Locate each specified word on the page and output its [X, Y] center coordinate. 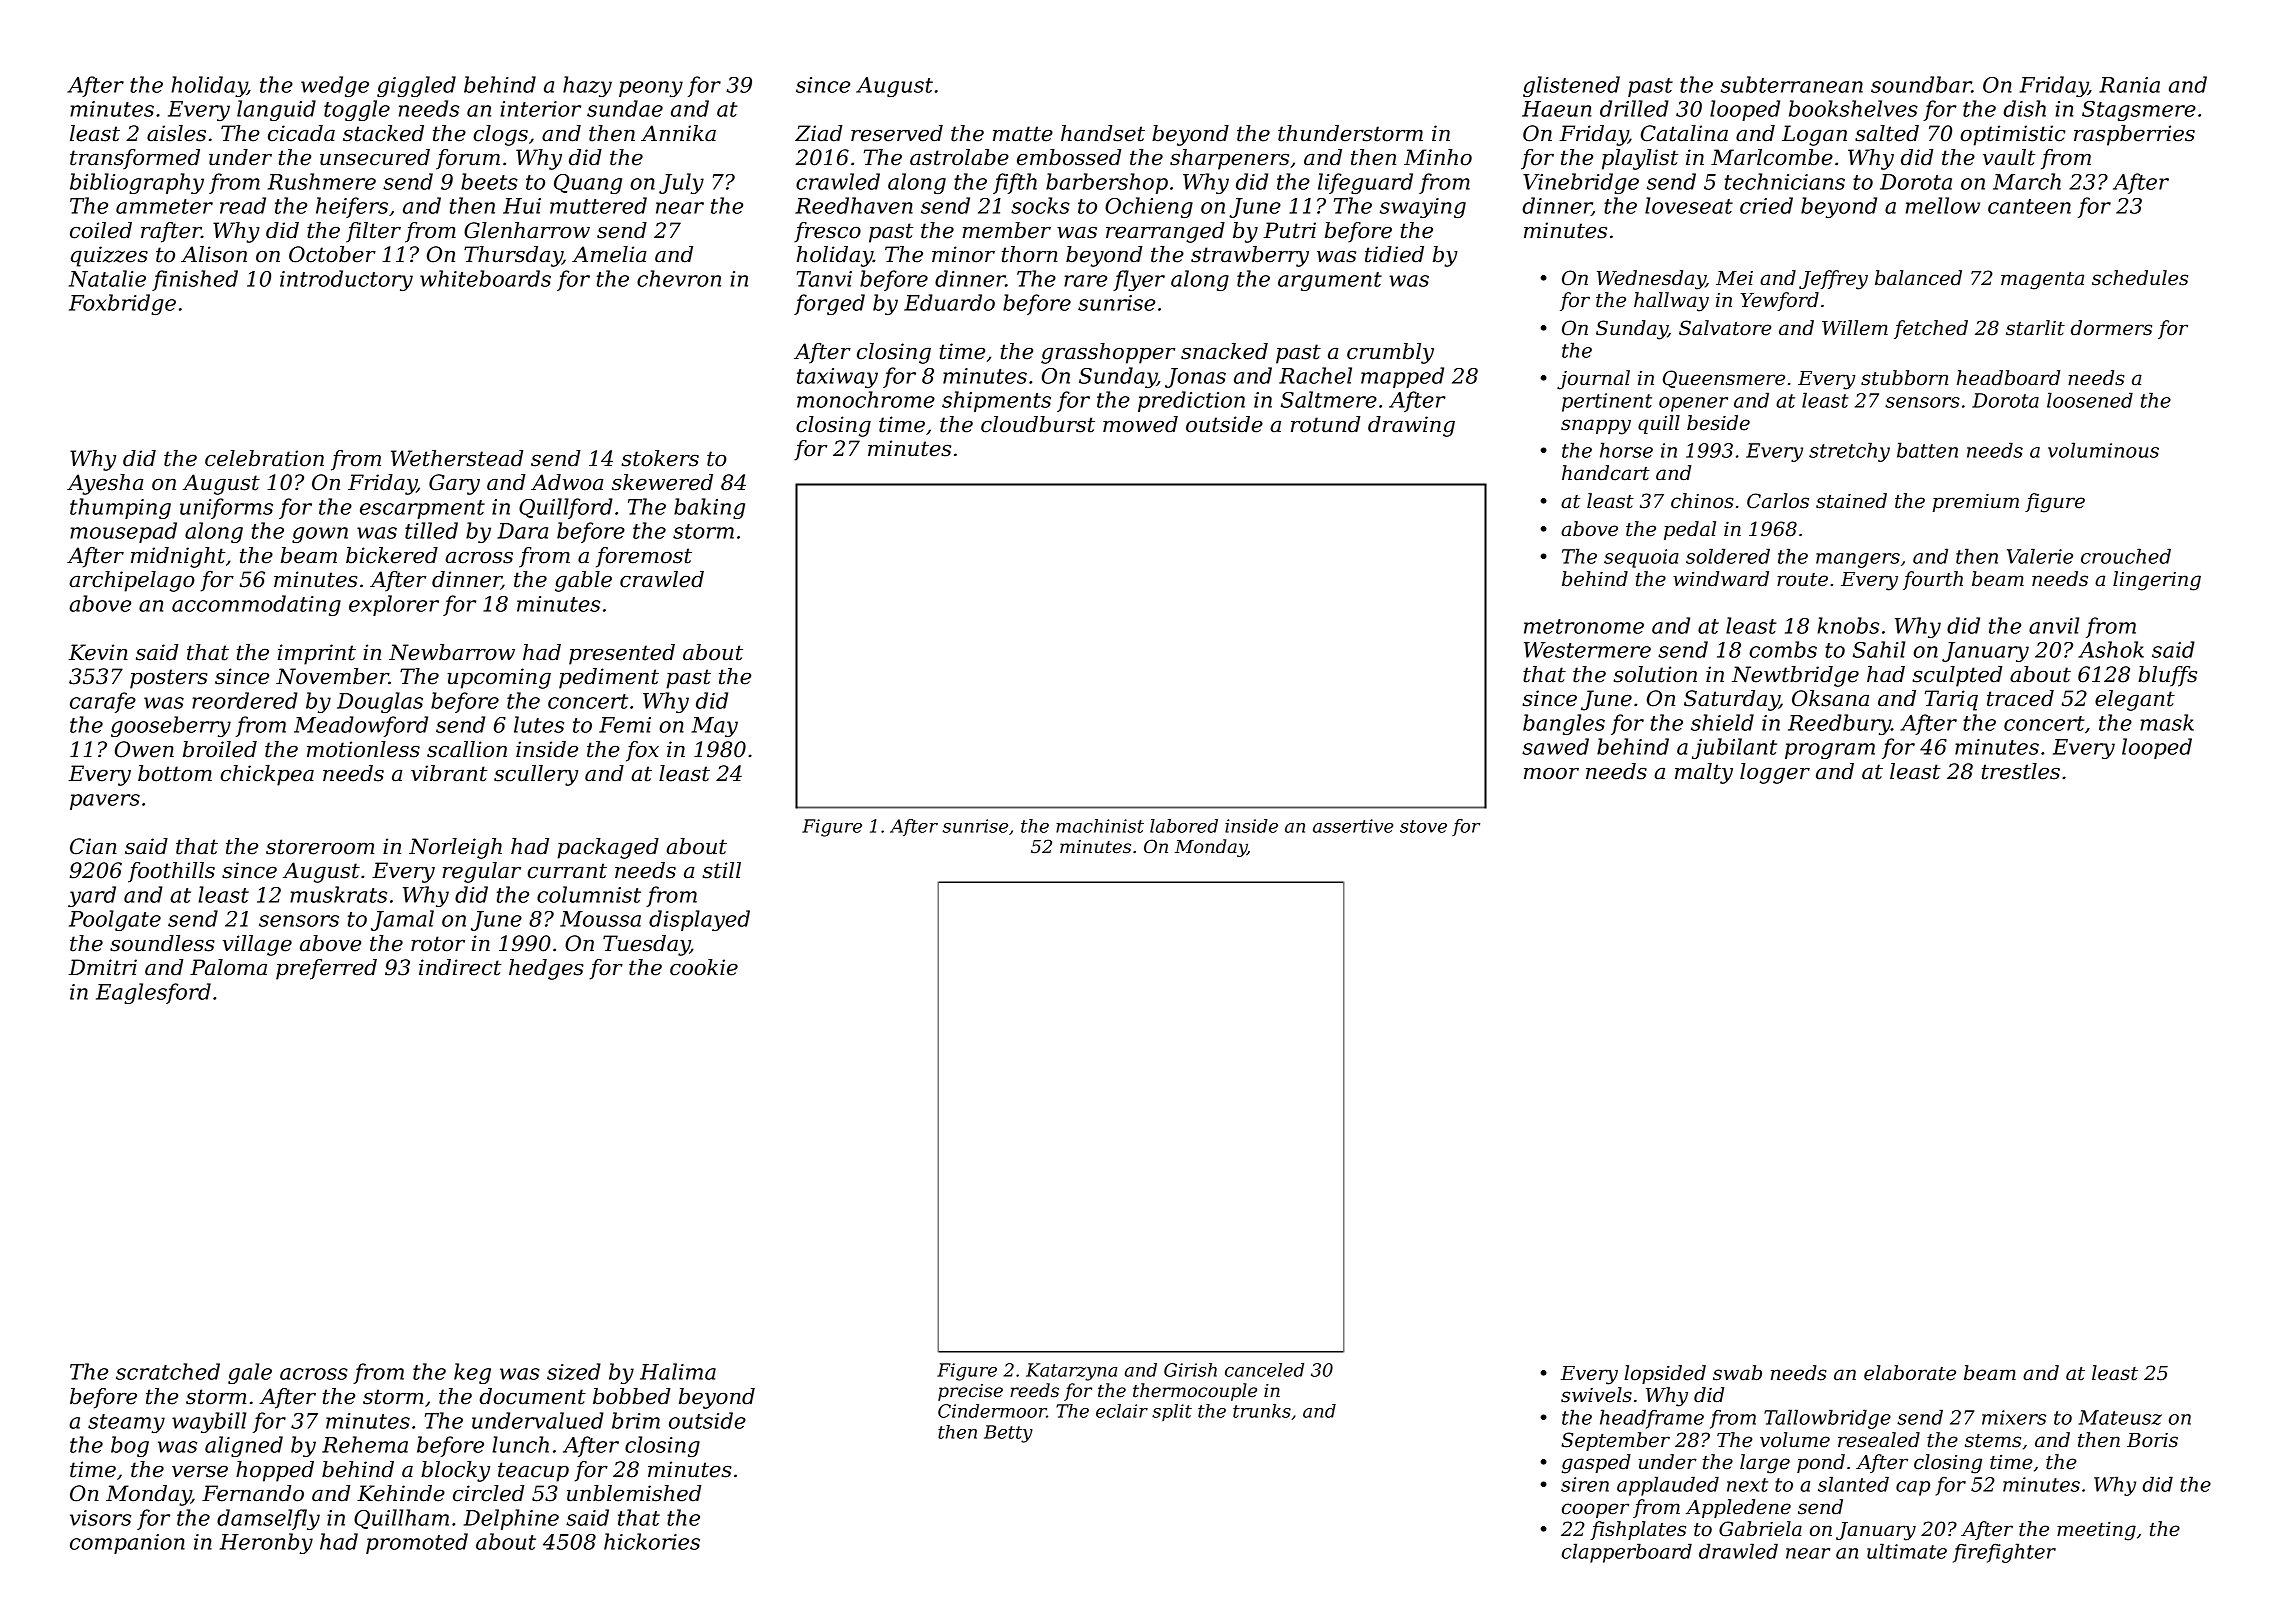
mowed [1140, 424]
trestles [2021, 771]
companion [127, 1544]
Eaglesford [153, 993]
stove [1423, 826]
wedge [335, 86]
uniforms [226, 508]
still [721, 870]
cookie [704, 967]
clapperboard [1627, 1553]
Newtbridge [1795, 676]
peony [651, 89]
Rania [2129, 85]
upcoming [499, 678]
